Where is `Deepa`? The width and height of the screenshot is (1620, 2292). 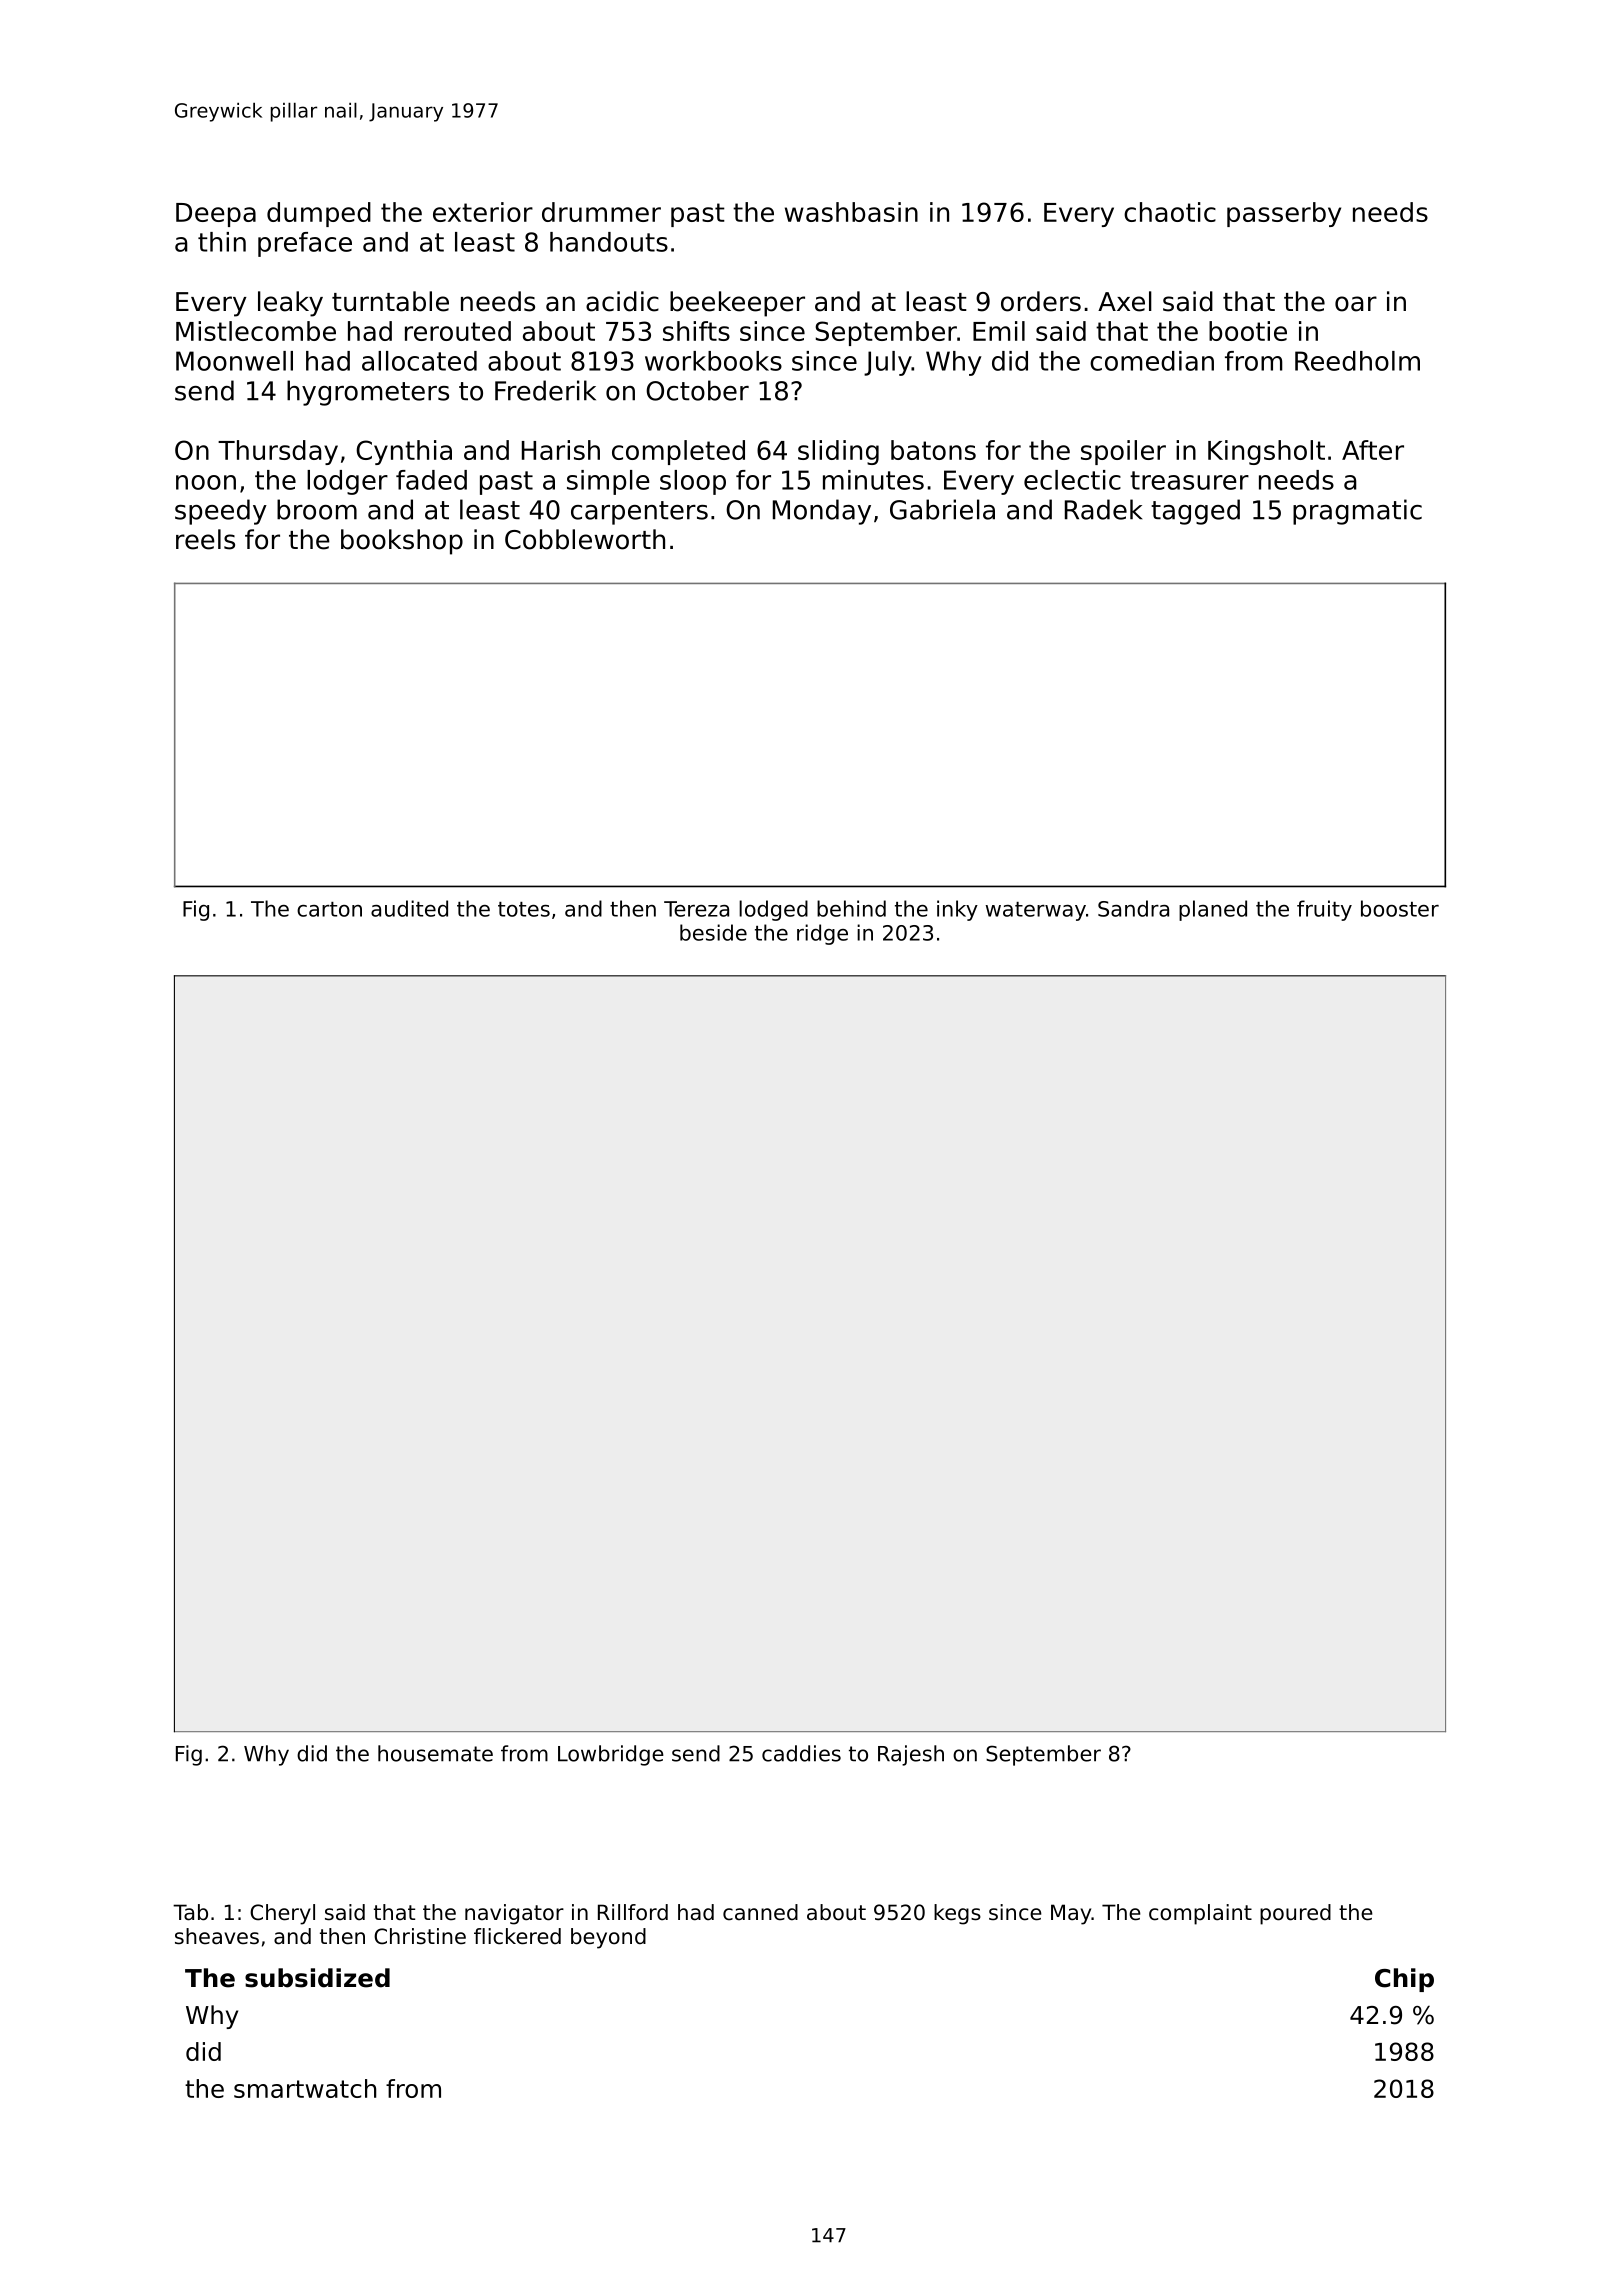
Deepa is located at coordinates (216, 215).
